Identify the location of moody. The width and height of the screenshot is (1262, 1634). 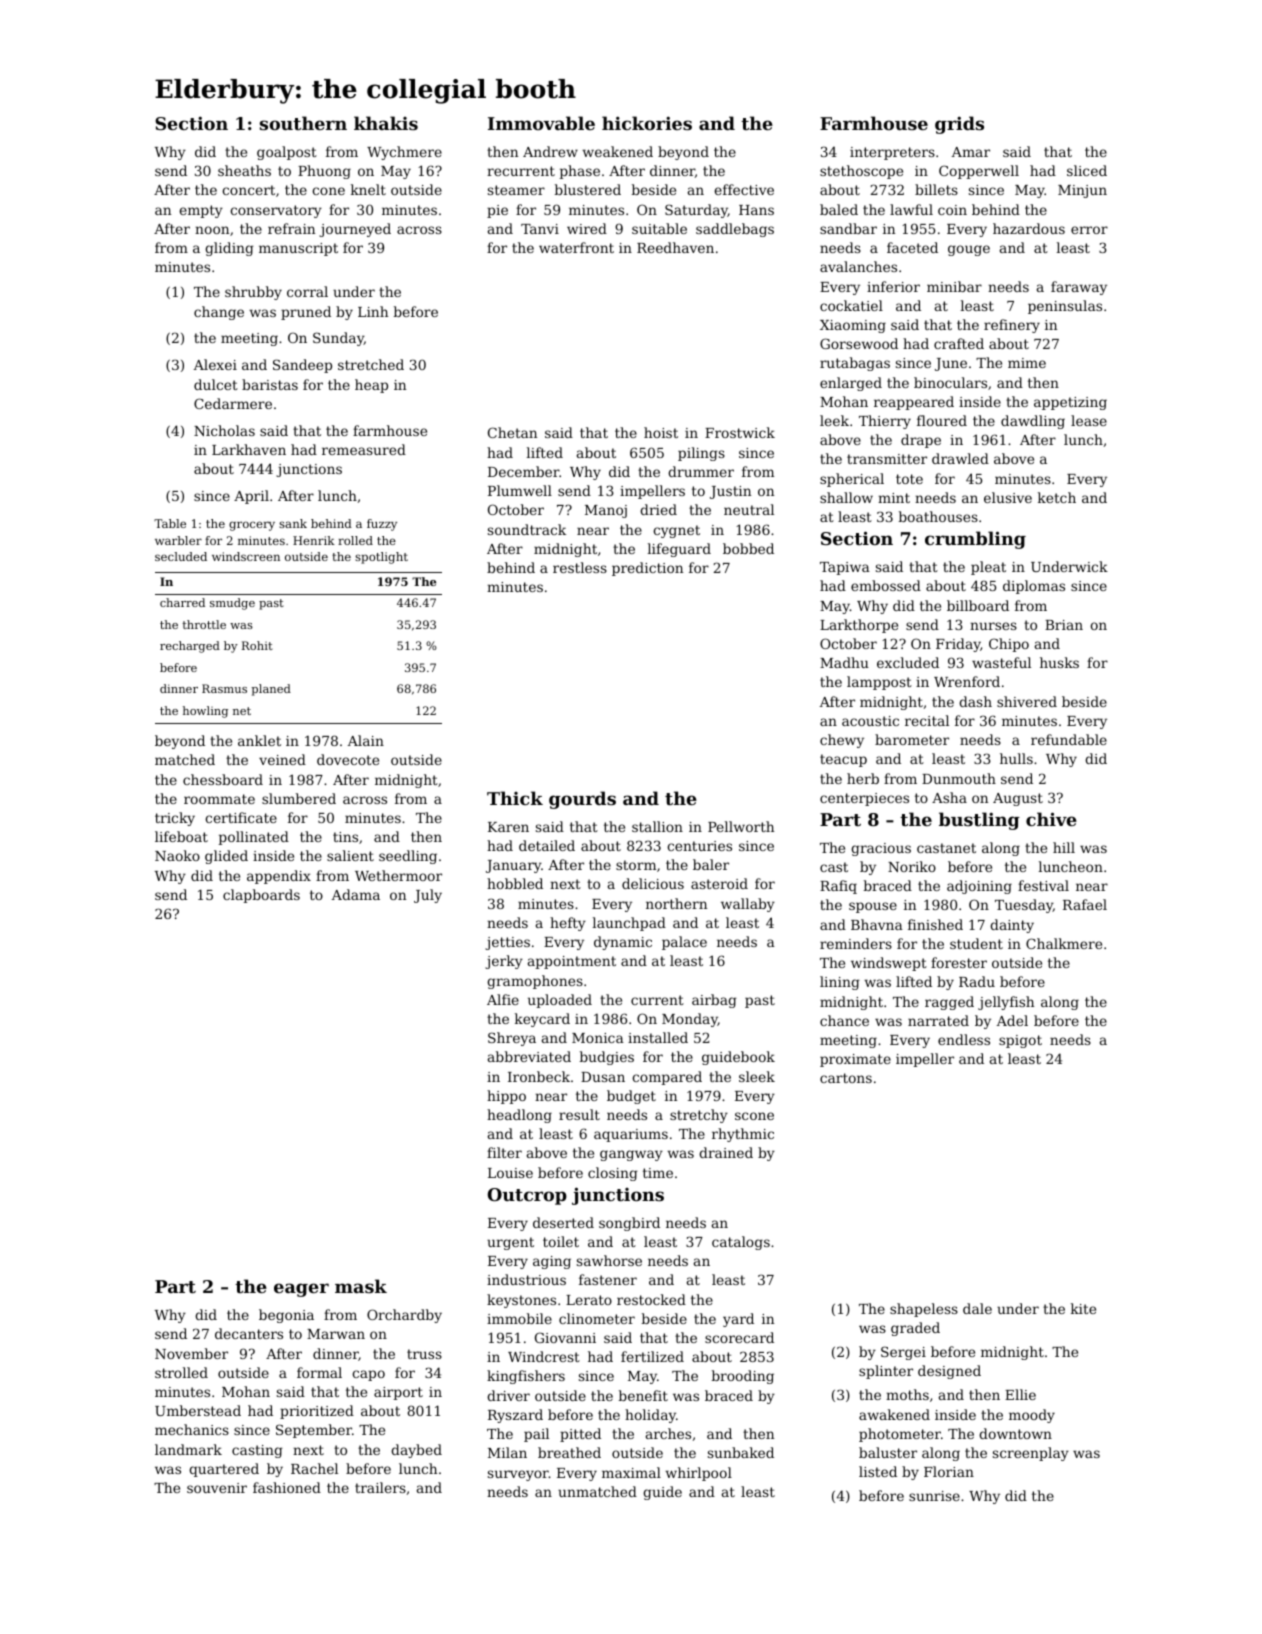
(1032, 1416).
